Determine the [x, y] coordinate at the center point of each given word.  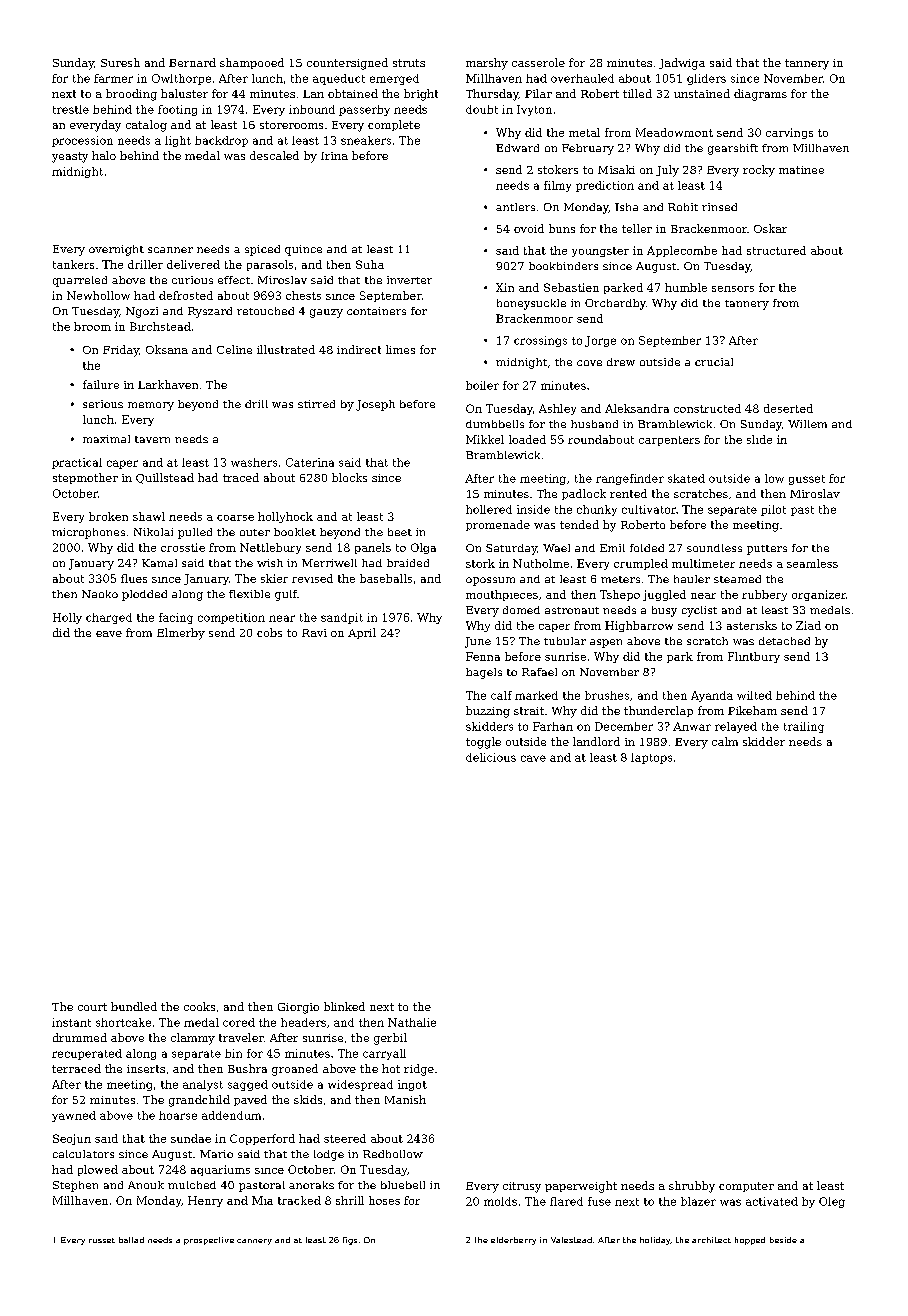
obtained [353, 93]
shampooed [252, 63]
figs [350, 1241]
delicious [491, 757]
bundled [134, 1006]
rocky [759, 171]
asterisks [752, 625]
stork [480, 563]
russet [102, 1240]
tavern [152, 439]
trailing [804, 727]
